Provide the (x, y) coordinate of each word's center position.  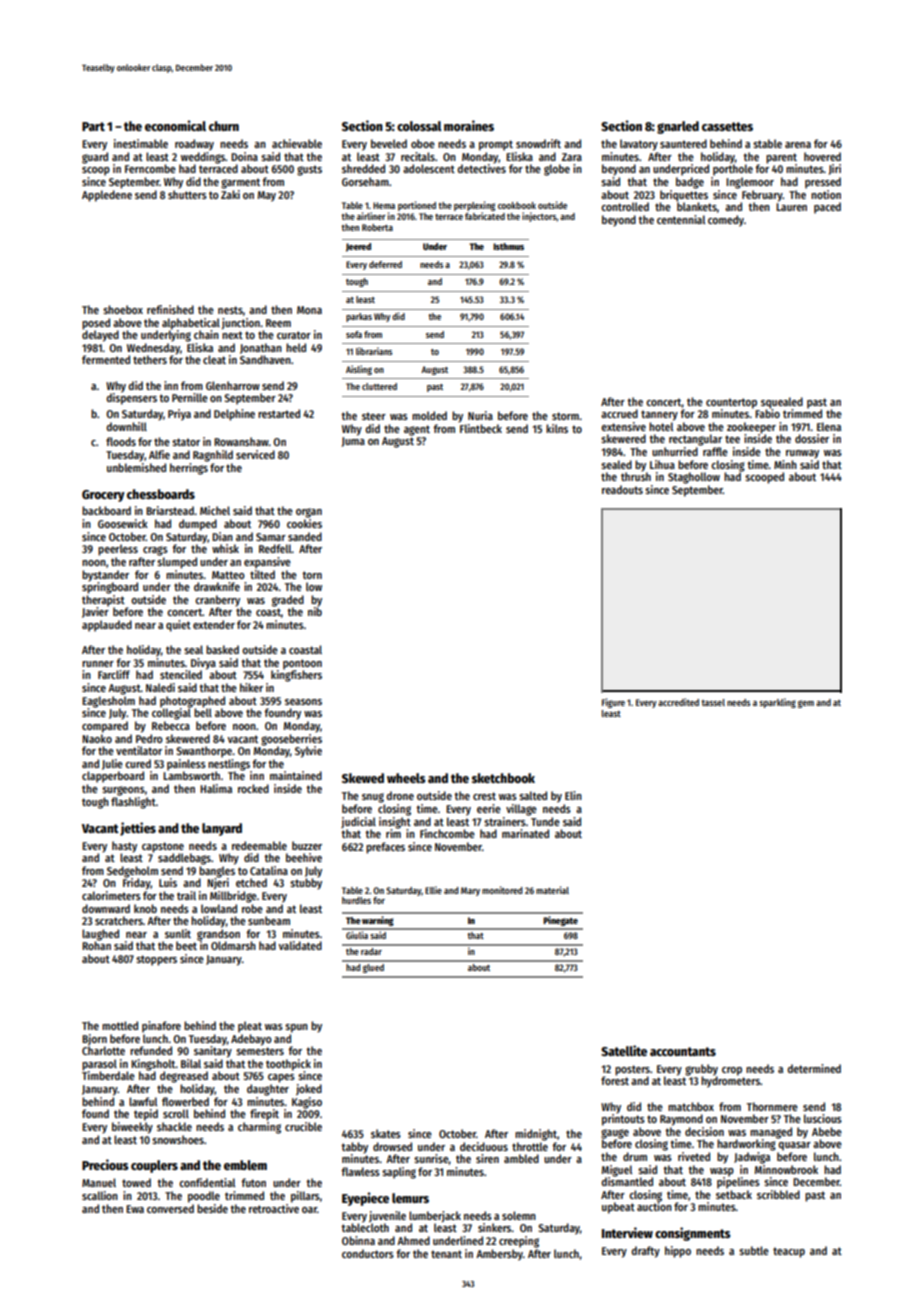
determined (814, 1068)
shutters (187, 194)
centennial (681, 219)
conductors (368, 1253)
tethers (150, 359)
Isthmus (508, 246)
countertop (731, 403)
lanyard (222, 829)
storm (565, 416)
